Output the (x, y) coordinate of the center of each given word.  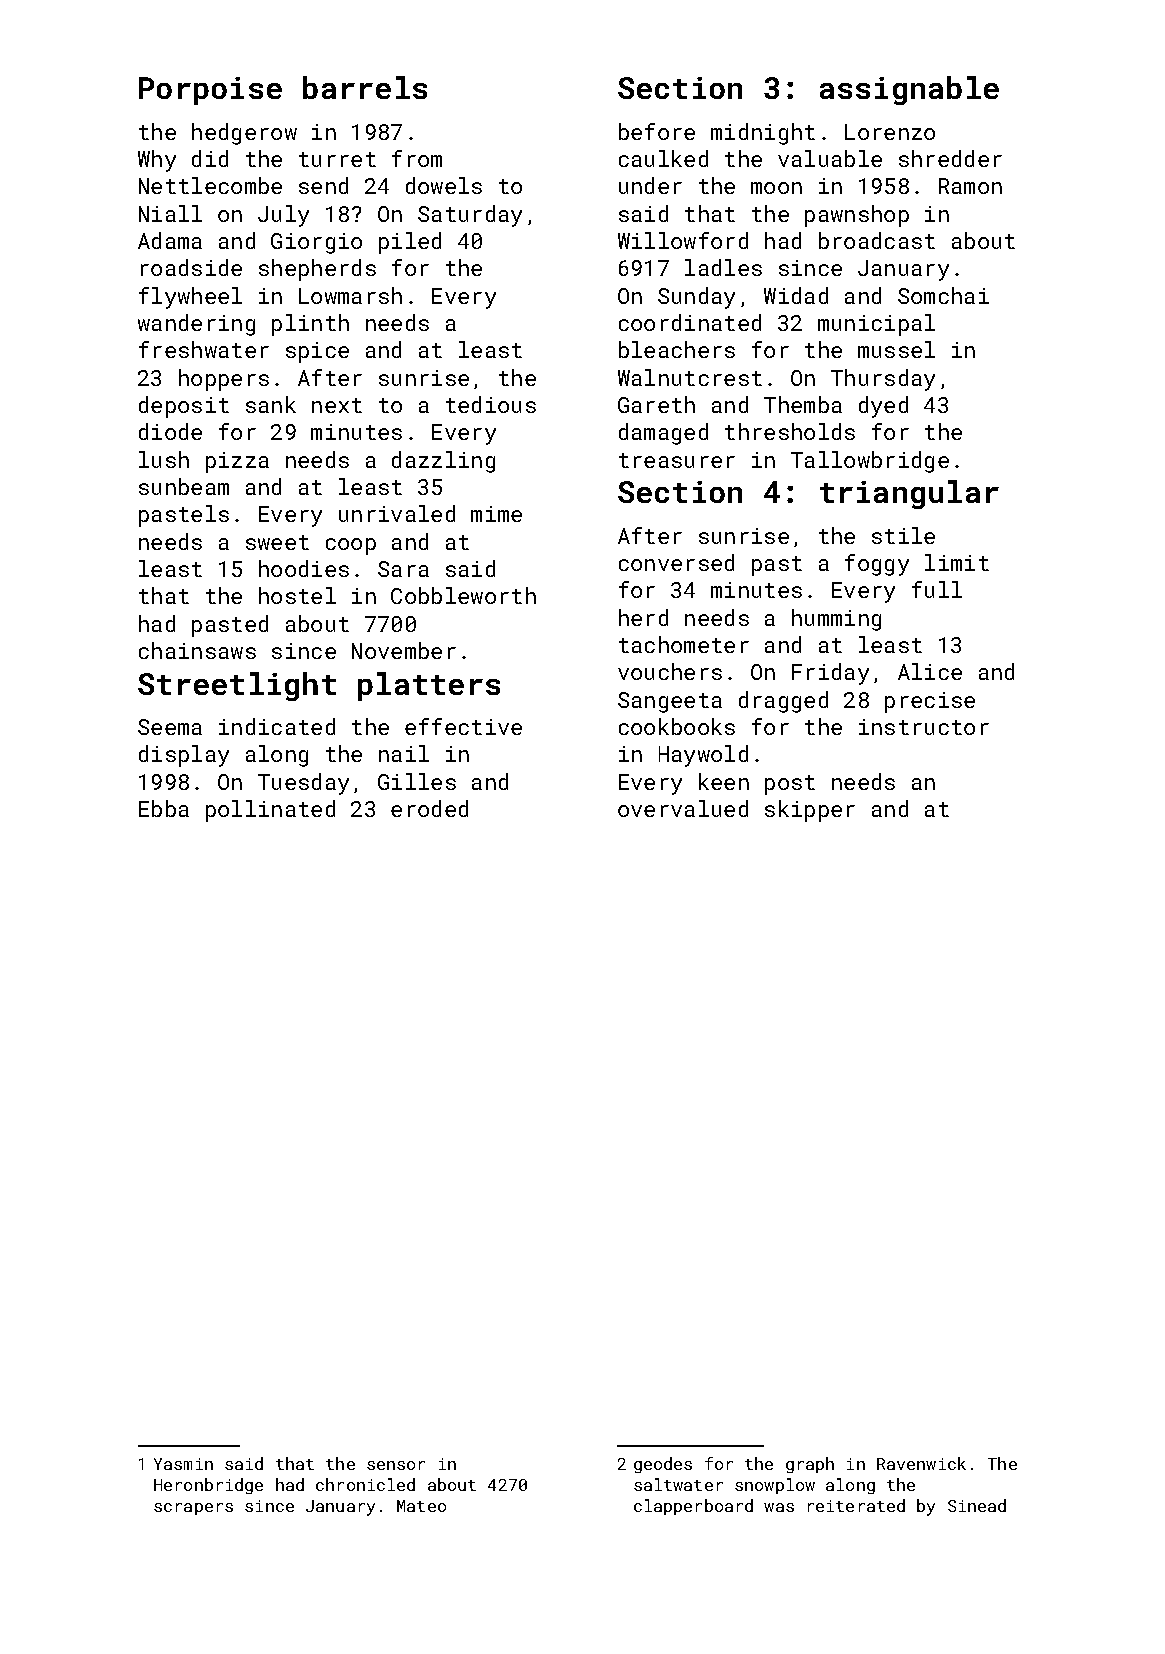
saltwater (678, 1484)
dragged (783, 702)
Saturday (470, 216)
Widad (796, 295)
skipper (810, 811)
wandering (196, 325)
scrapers (193, 1509)
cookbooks (677, 726)
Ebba (164, 808)
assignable (909, 90)
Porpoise (210, 91)
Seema (170, 727)
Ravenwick (921, 1463)
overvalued (683, 808)
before (657, 131)
